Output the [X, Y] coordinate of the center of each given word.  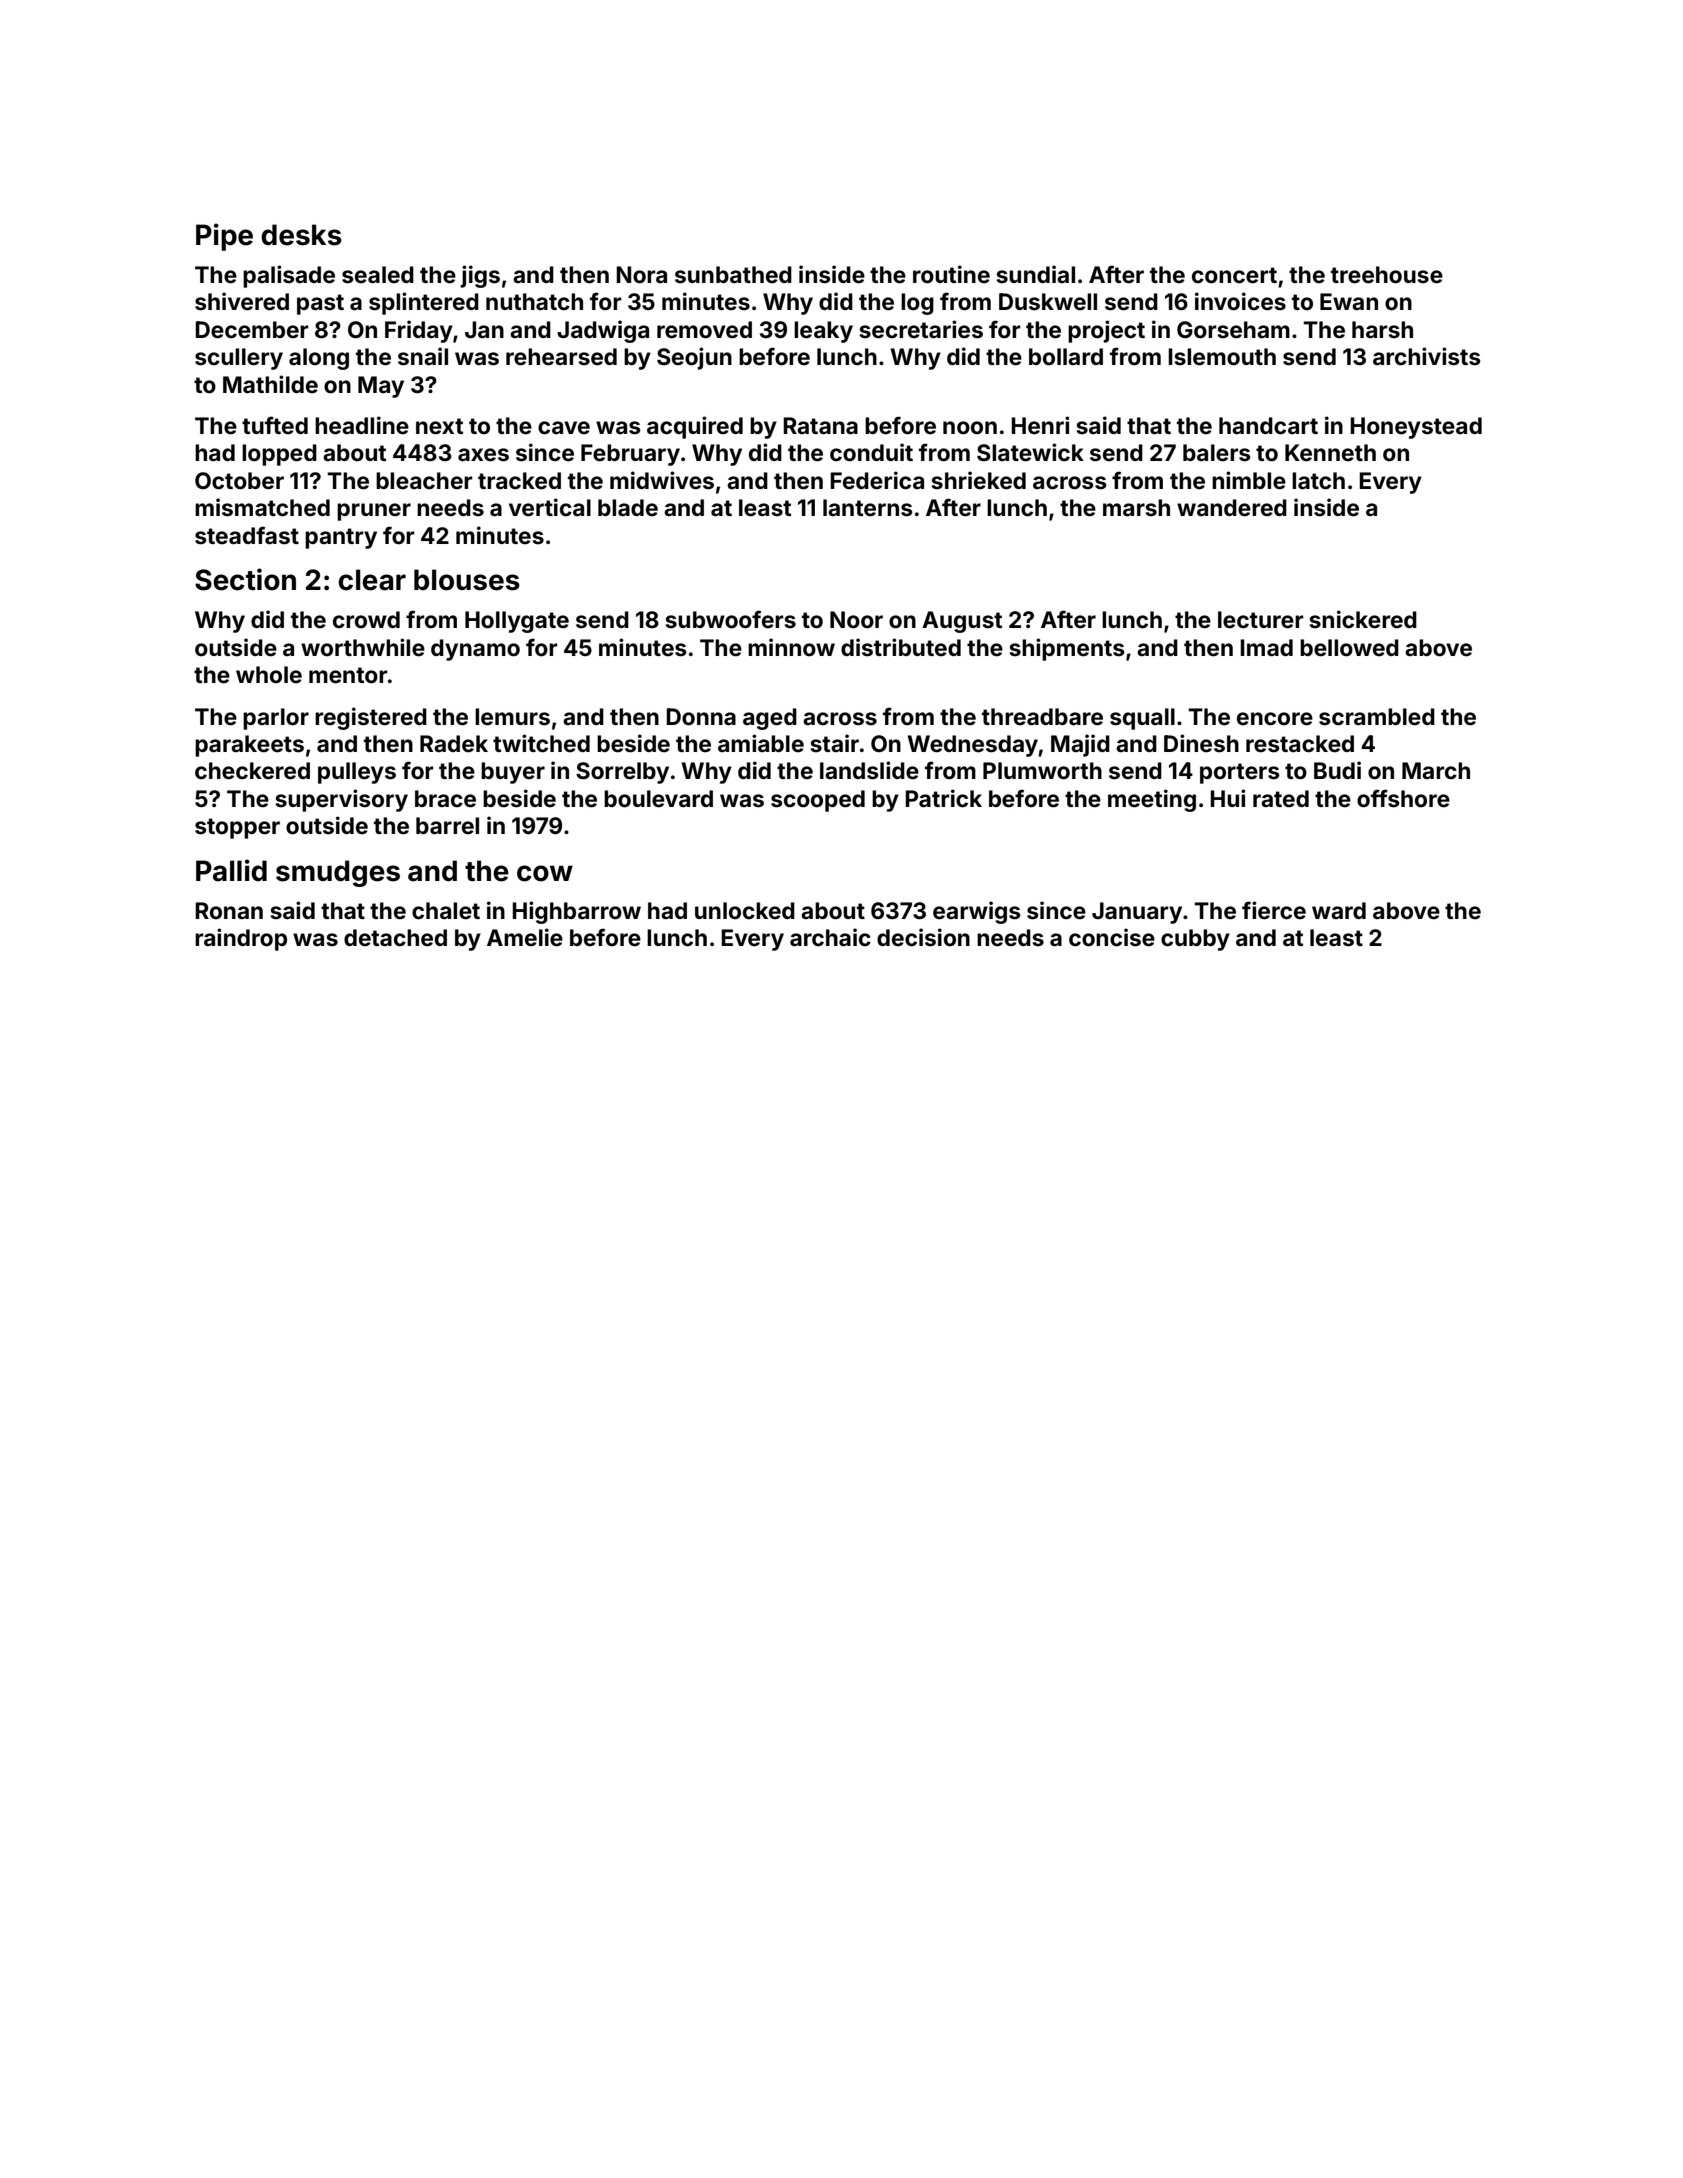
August [962, 622]
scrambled [1377, 717]
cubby [1195, 940]
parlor [276, 719]
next [439, 426]
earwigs [977, 912]
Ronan [229, 911]
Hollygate [517, 622]
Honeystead [1416, 428]
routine [951, 274]
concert [1234, 275]
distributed [901, 647]
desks [301, 235]
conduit [871, 452]
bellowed [1349, 648]
